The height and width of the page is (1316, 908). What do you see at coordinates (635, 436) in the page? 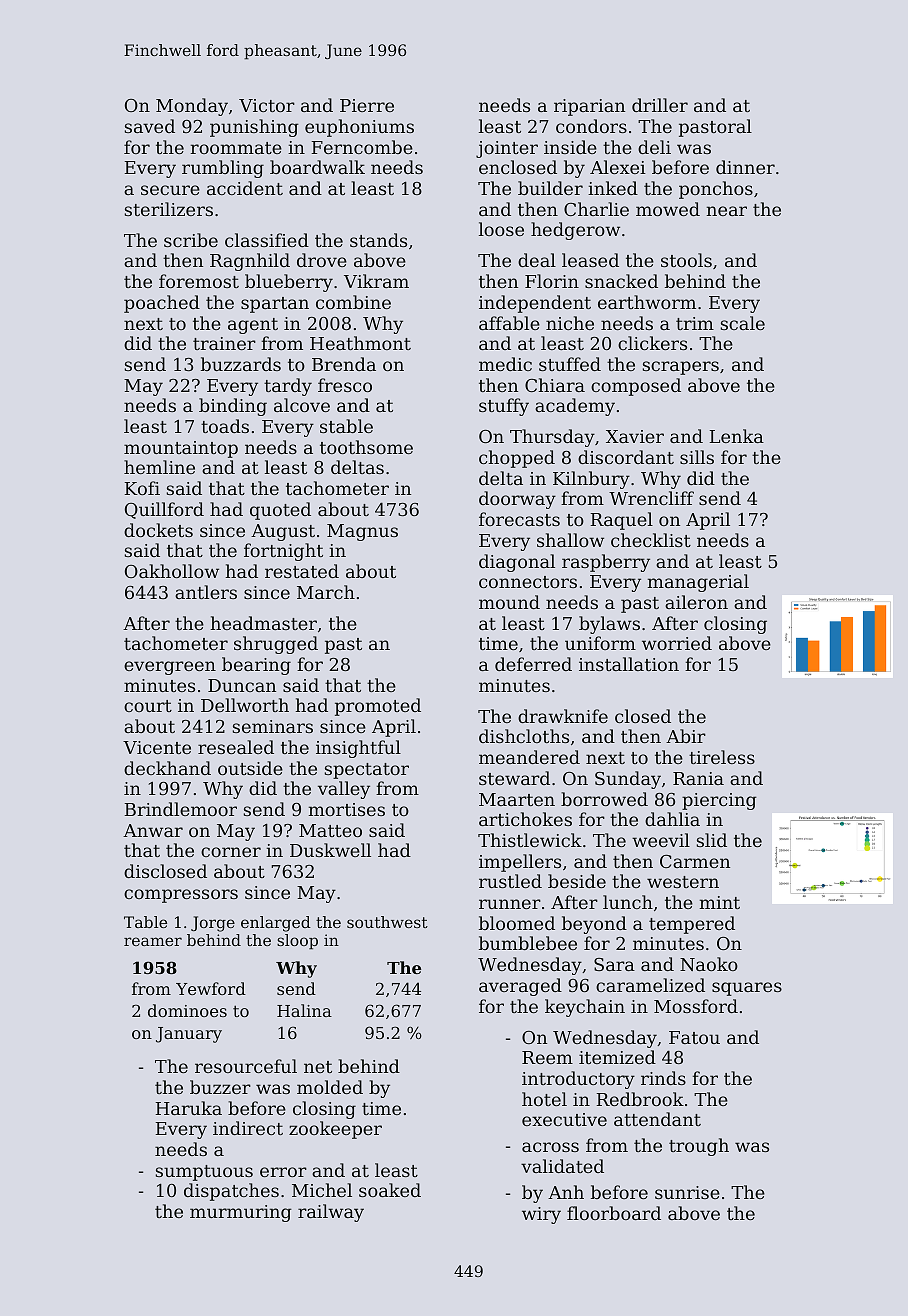
I see `Xavier` at bounding box center [635, 436].
